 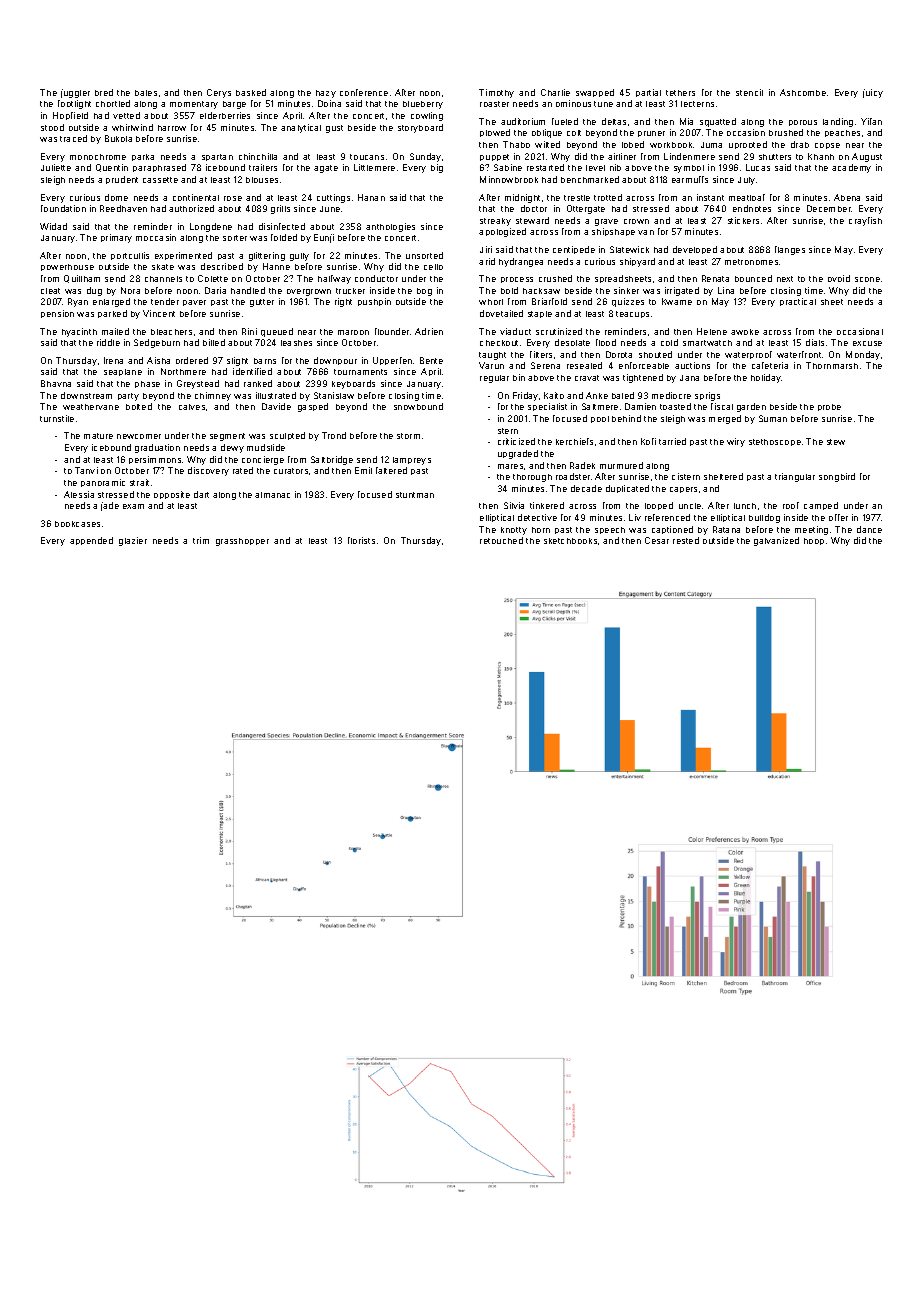 I want to click on detective, so click(x=537, y=517).
